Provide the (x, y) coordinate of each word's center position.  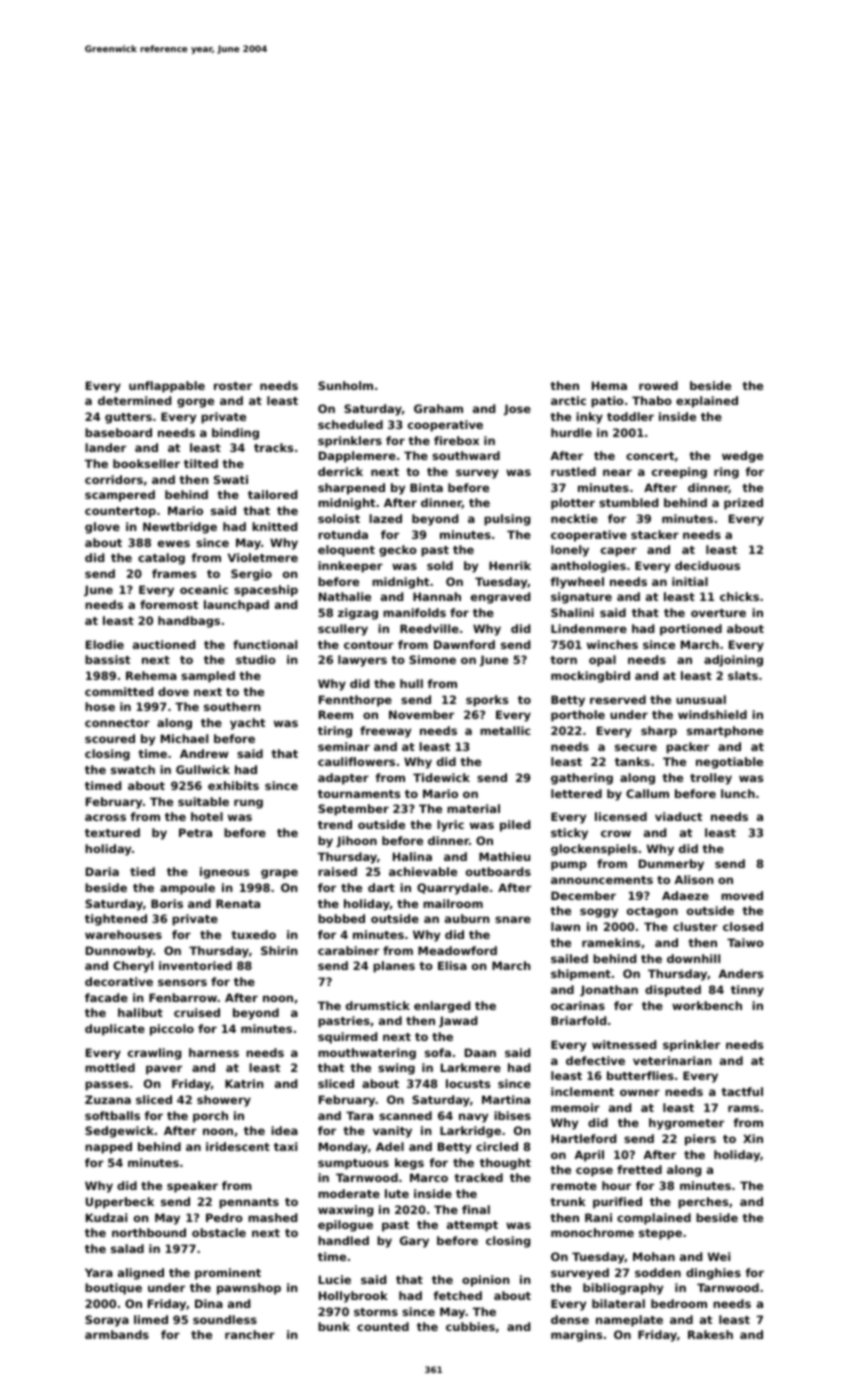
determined (134, 400)
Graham (438, 408)
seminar (344, 746)
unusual (701, 699)
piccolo (172, 1030)
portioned (691, 630)
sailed (569, 958)
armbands (117, 1334)
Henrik (510, 565)
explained (707, 402)
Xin (753, 1138)
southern (232, 706)
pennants (249, 1203)
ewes (174, 543)
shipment (581, 975)
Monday (343, 1148)
